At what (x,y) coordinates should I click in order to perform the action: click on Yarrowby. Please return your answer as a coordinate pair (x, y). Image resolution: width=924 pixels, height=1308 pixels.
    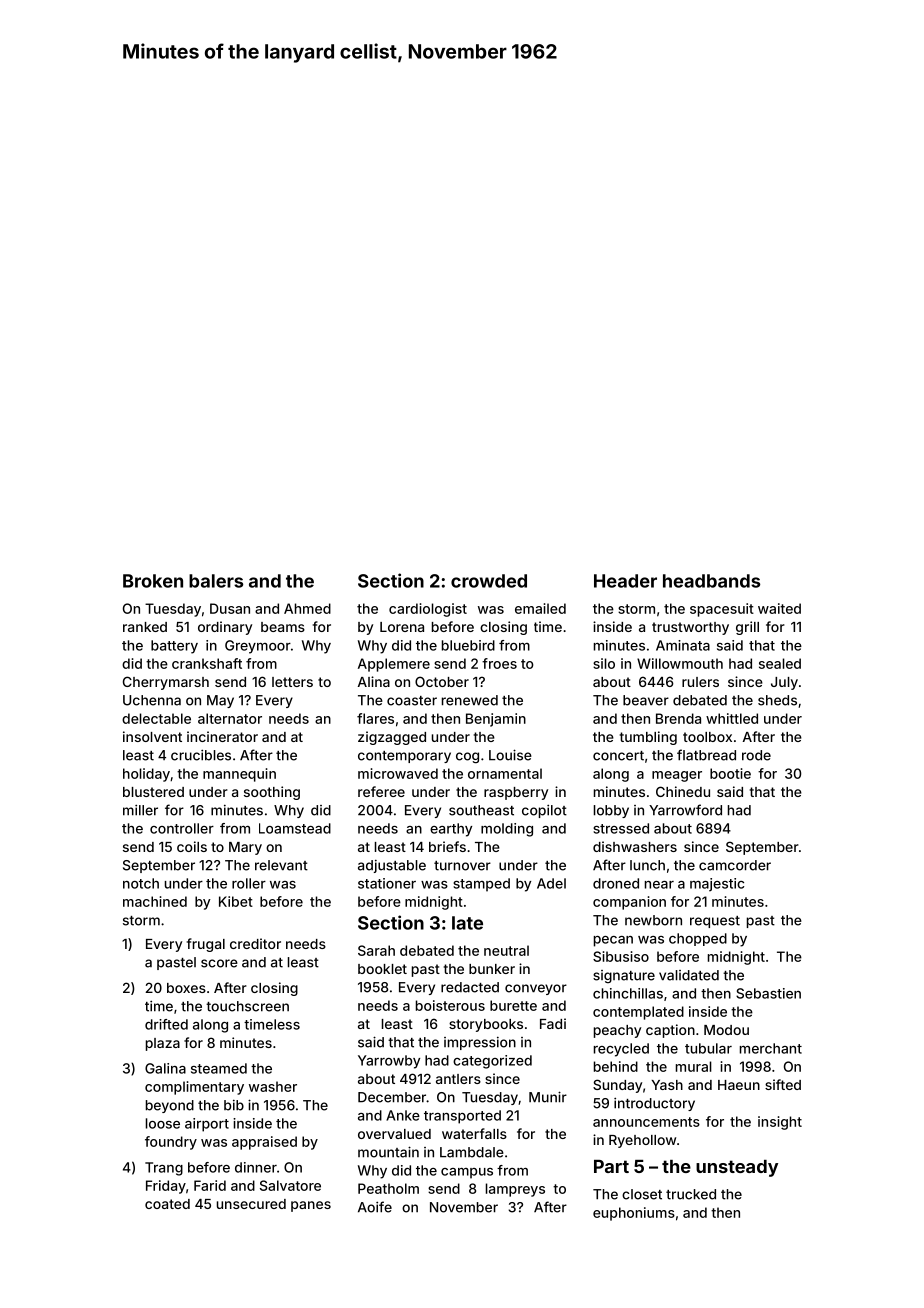
    Looking at the image, I should click on (389, 1062).
